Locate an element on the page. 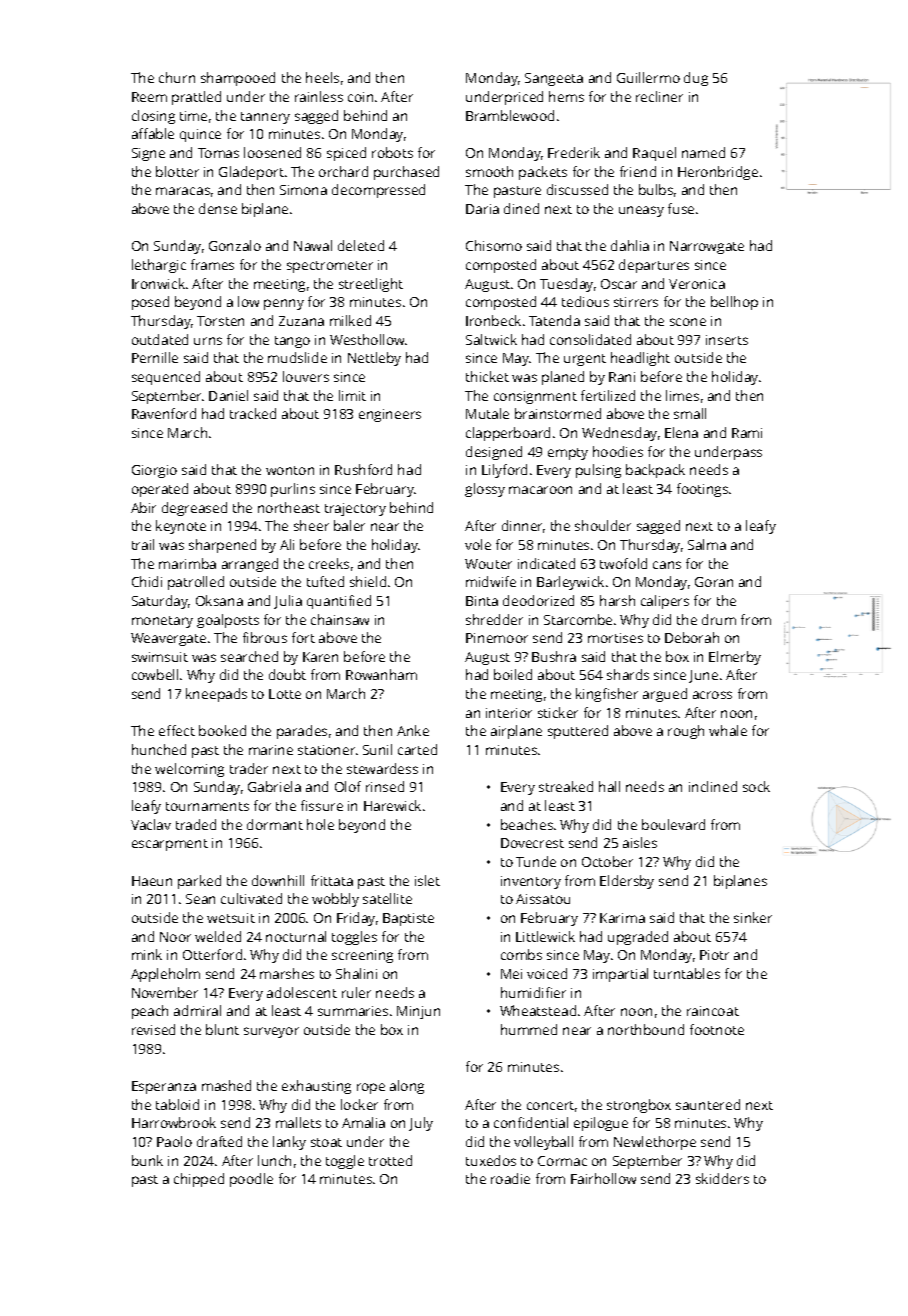  effect is located at coordinates (177, 730).
